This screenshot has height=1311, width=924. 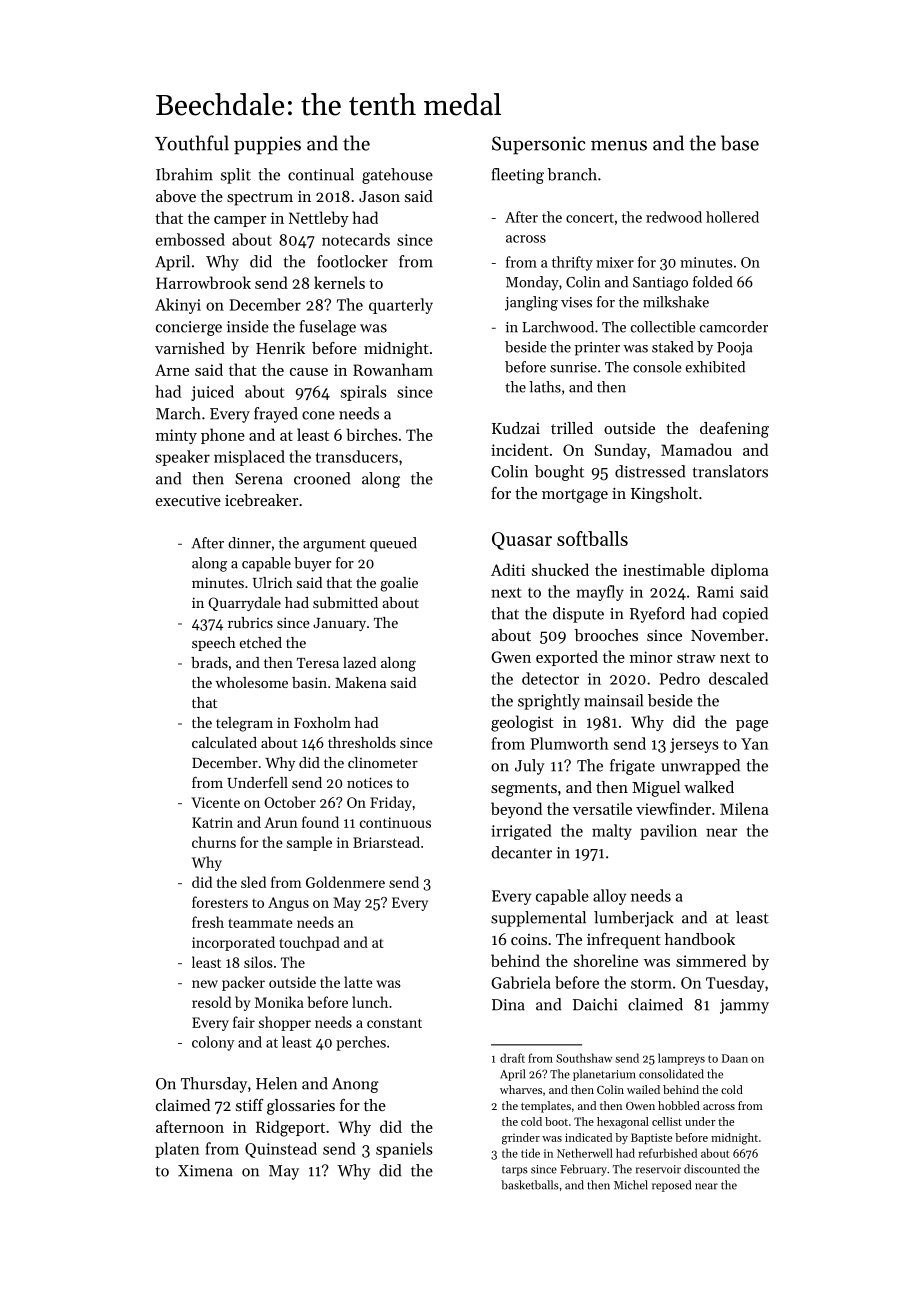 What do you see at coordinates (508, 569) in the screenshot?
I see `Aditi` at bounding box center [508, 569].
